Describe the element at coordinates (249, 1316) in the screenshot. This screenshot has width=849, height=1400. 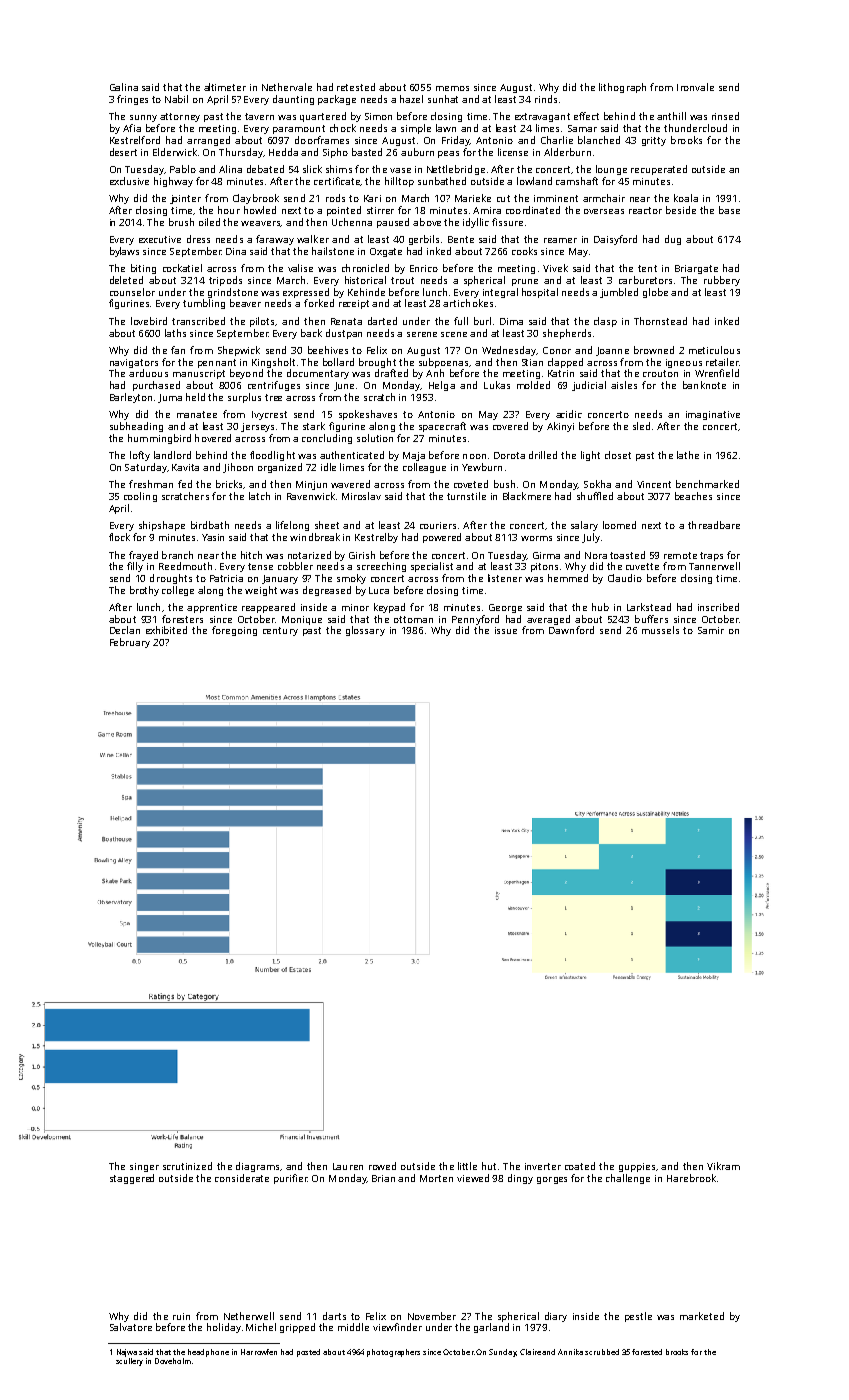
I see `Netherwell` at that location.
